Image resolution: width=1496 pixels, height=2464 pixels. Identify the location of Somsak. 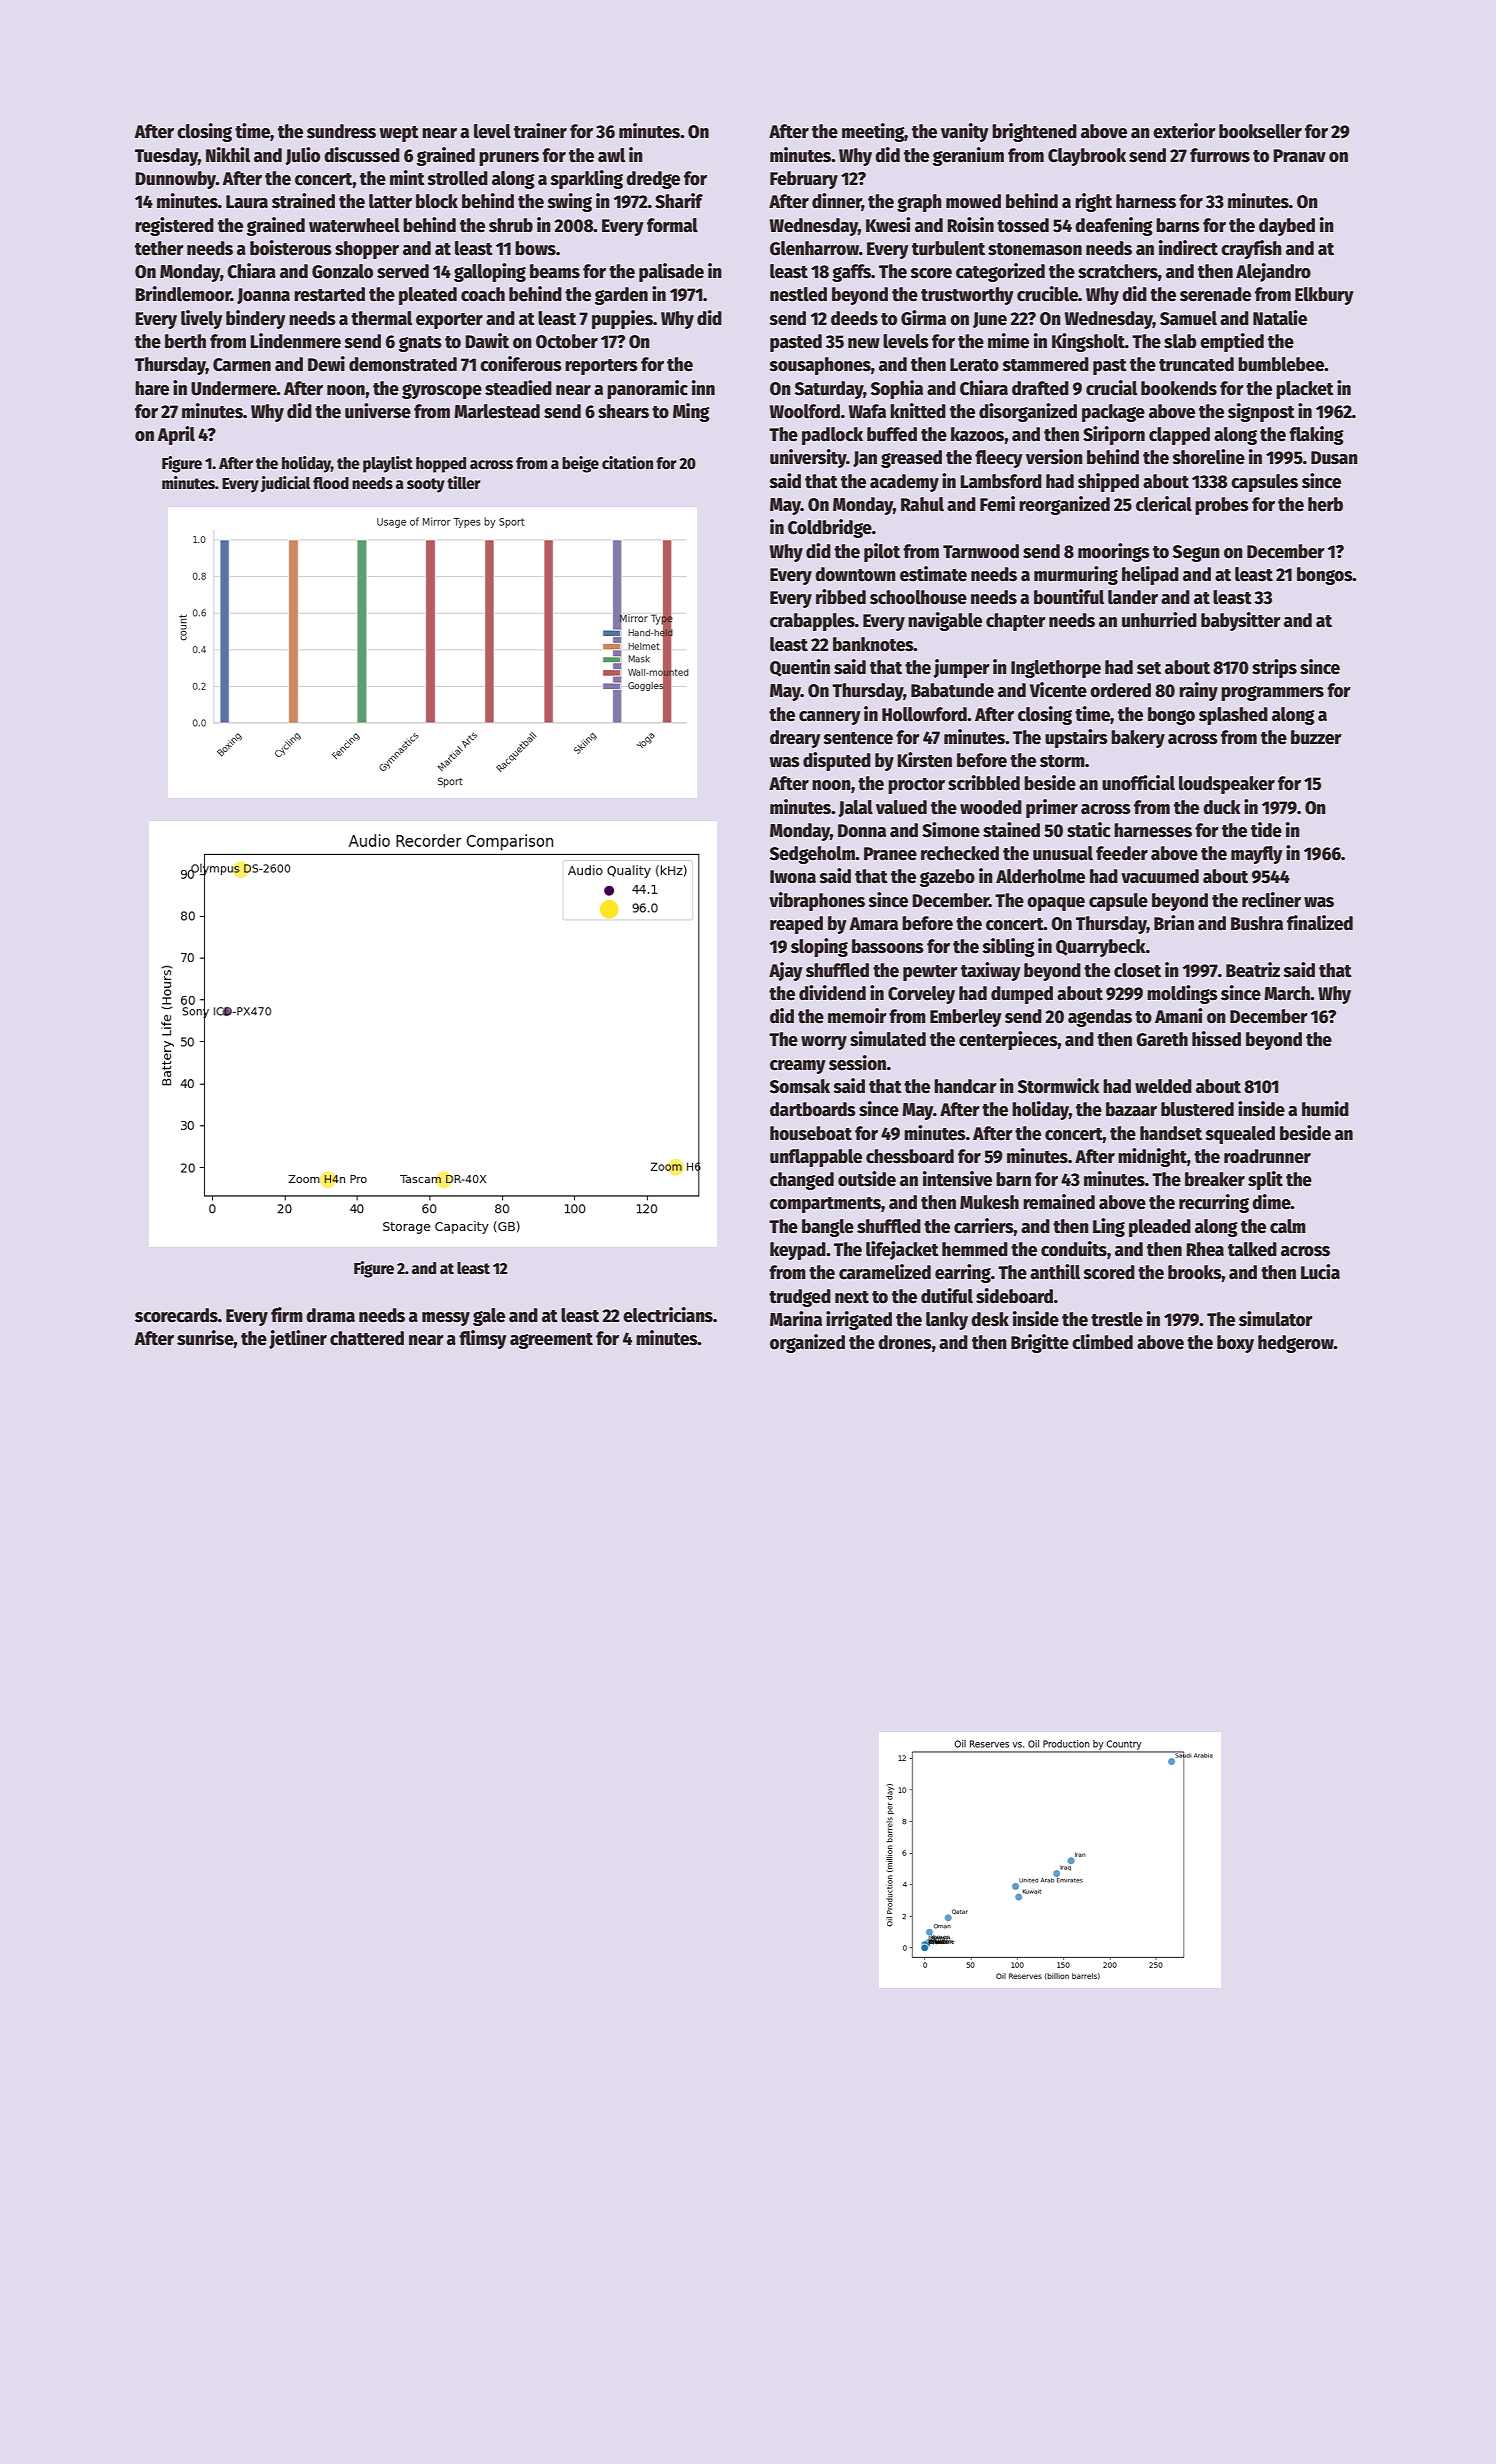
(800, 1086).
